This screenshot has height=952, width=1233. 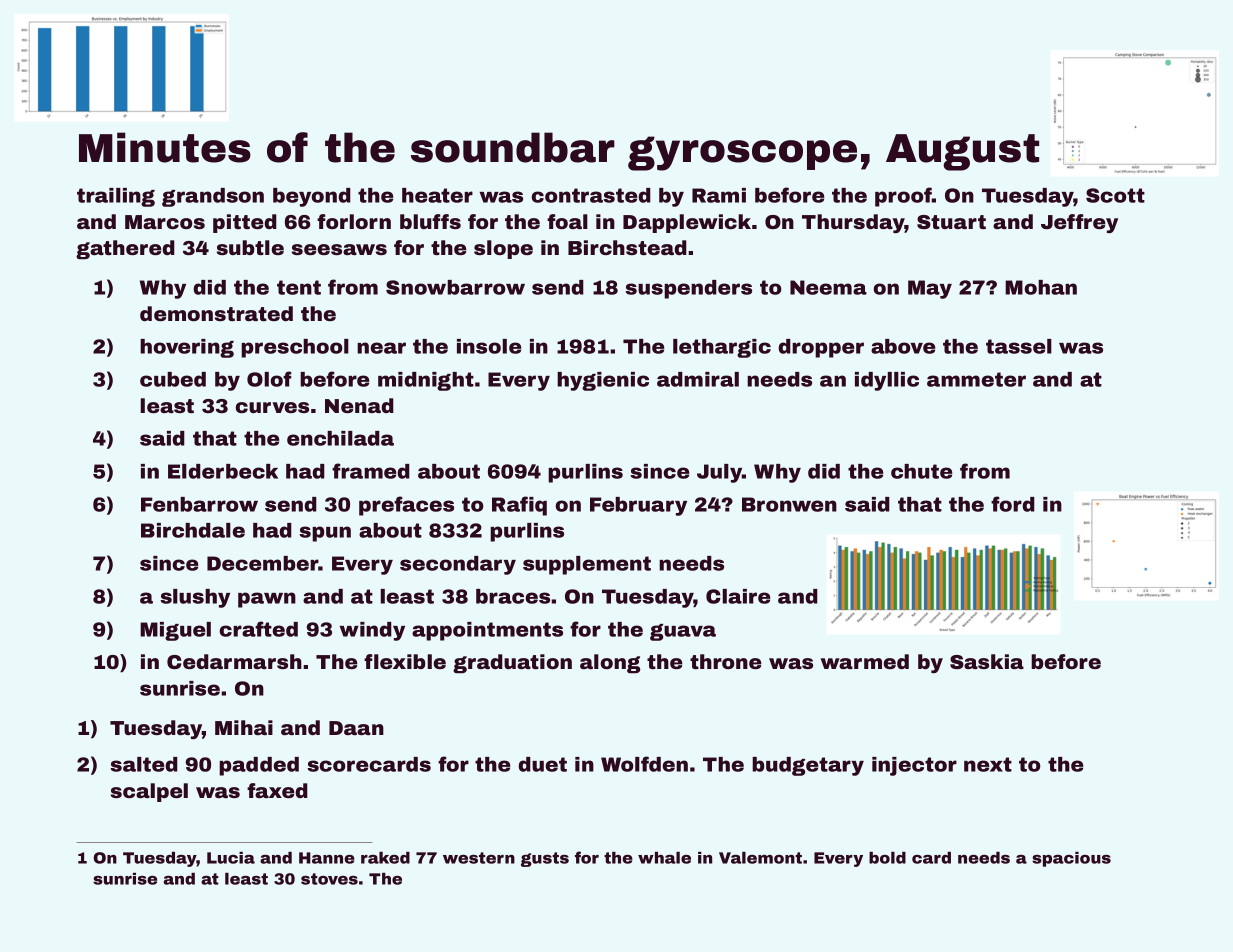 I want to click on insole, so click(x=489, y=346).
